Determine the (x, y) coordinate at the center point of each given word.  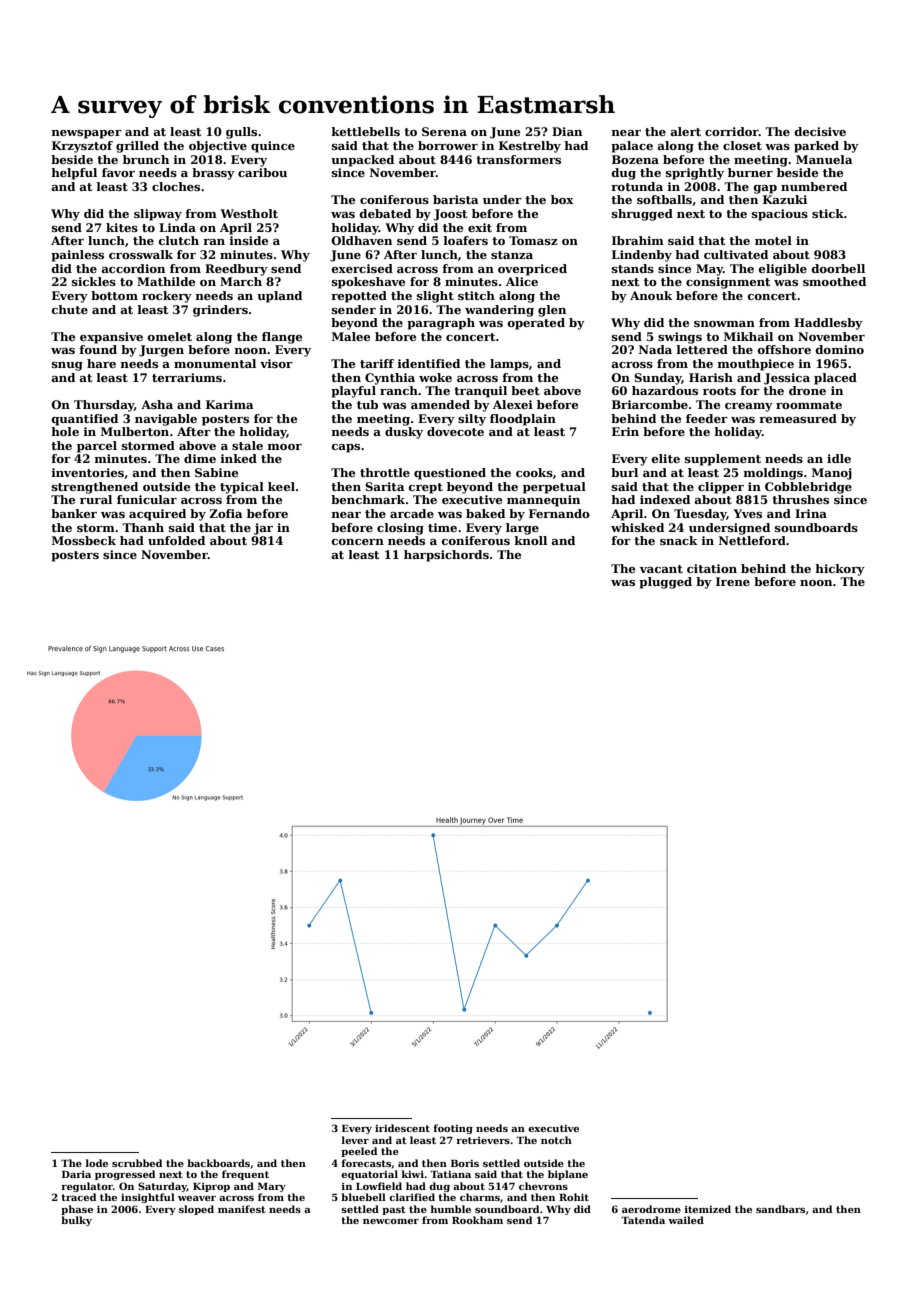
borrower (448, 145)
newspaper (86, 134)
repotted (359, 297)
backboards (218, 1163)
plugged (665, 583)
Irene (733, 581)
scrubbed (137, 1163)
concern (358, 542)
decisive (820, 131)
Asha (157, 404)
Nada (655, 349)
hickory (840, 570)
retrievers (483, 1140)
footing (453, 1129)
